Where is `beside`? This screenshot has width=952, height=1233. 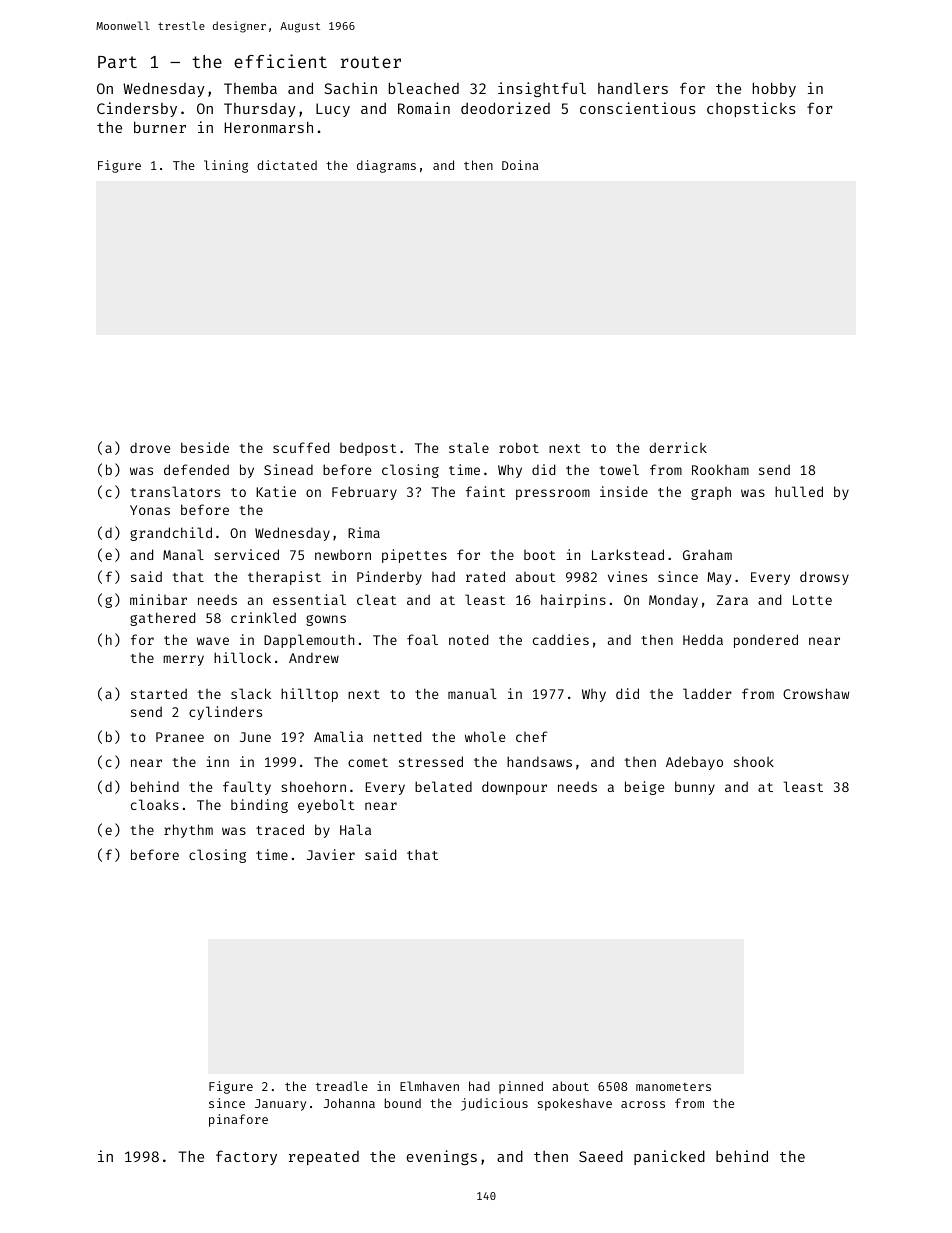
beside is located at coordinates (205, 447).
